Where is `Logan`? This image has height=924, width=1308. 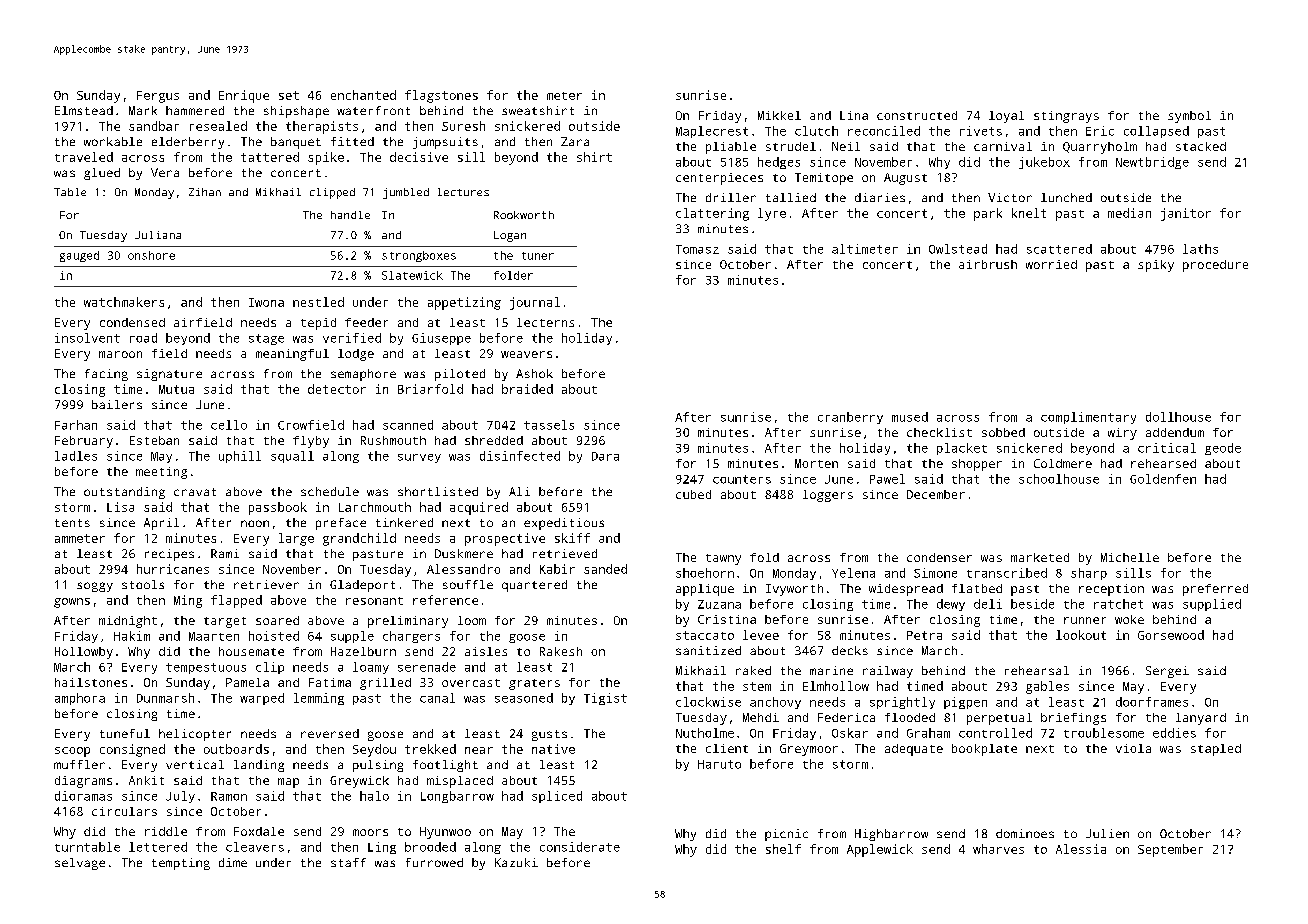
Logan is located at coordinates (510, 236).
